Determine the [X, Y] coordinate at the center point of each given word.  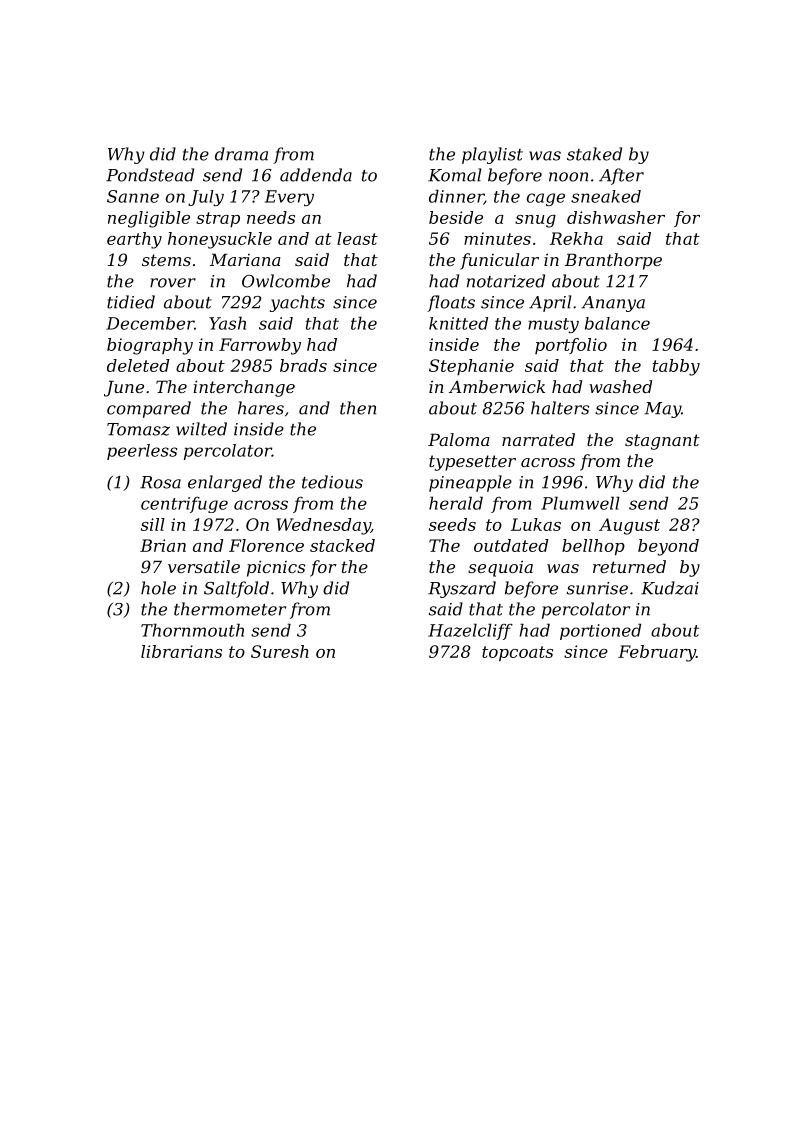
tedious [332, 482]
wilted [201, 429]
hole [158, 588]
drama [241, 154]
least [357, 238]
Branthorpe [613, 261]
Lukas [536, 524]
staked [594, 154]
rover [173, 283]
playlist [492, 155]
